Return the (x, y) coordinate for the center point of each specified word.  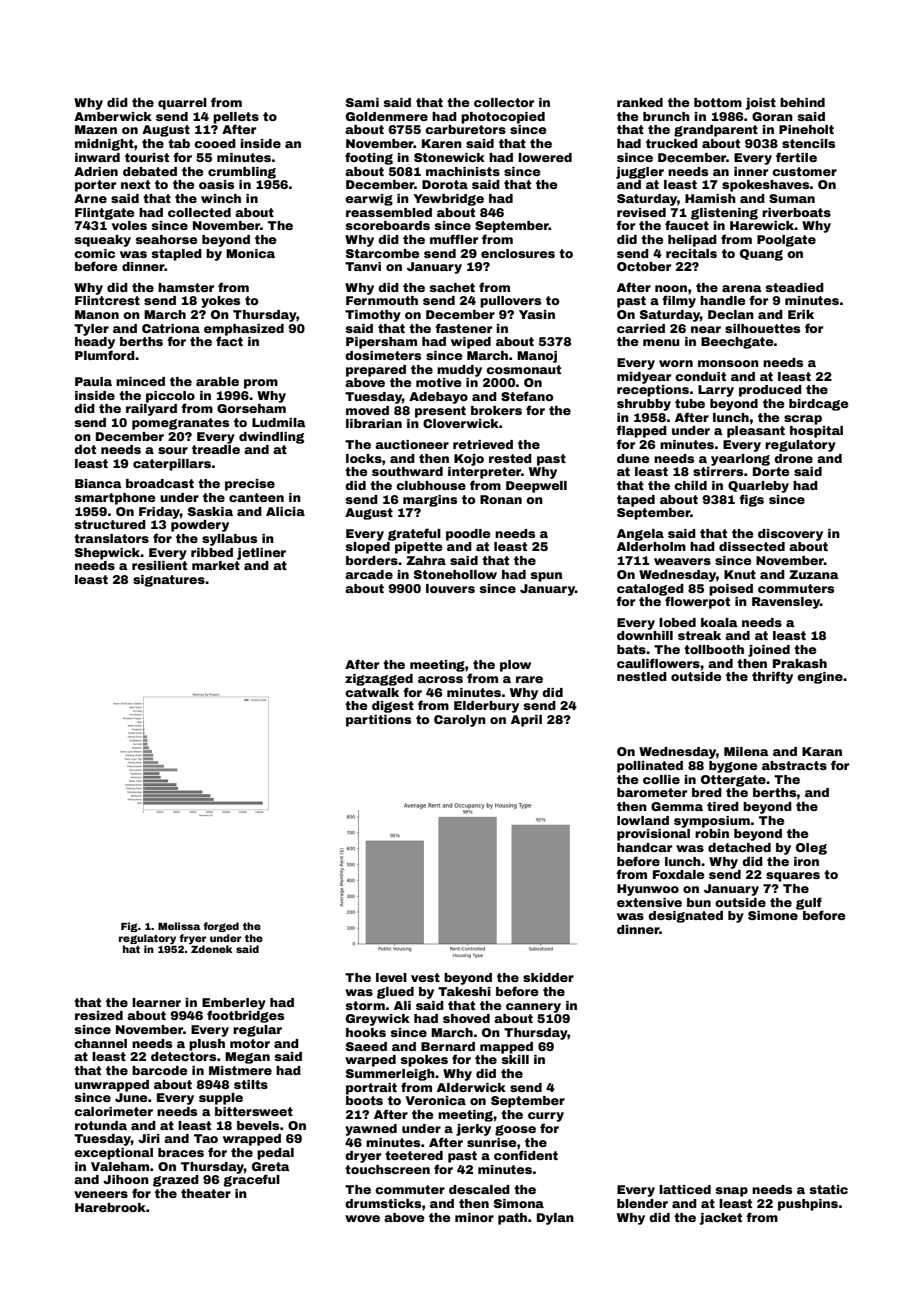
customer (804, 171)
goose (515, 1130)
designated (685, 917)
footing (369, 158)
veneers (101, 1194)
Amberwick (113, 116)
